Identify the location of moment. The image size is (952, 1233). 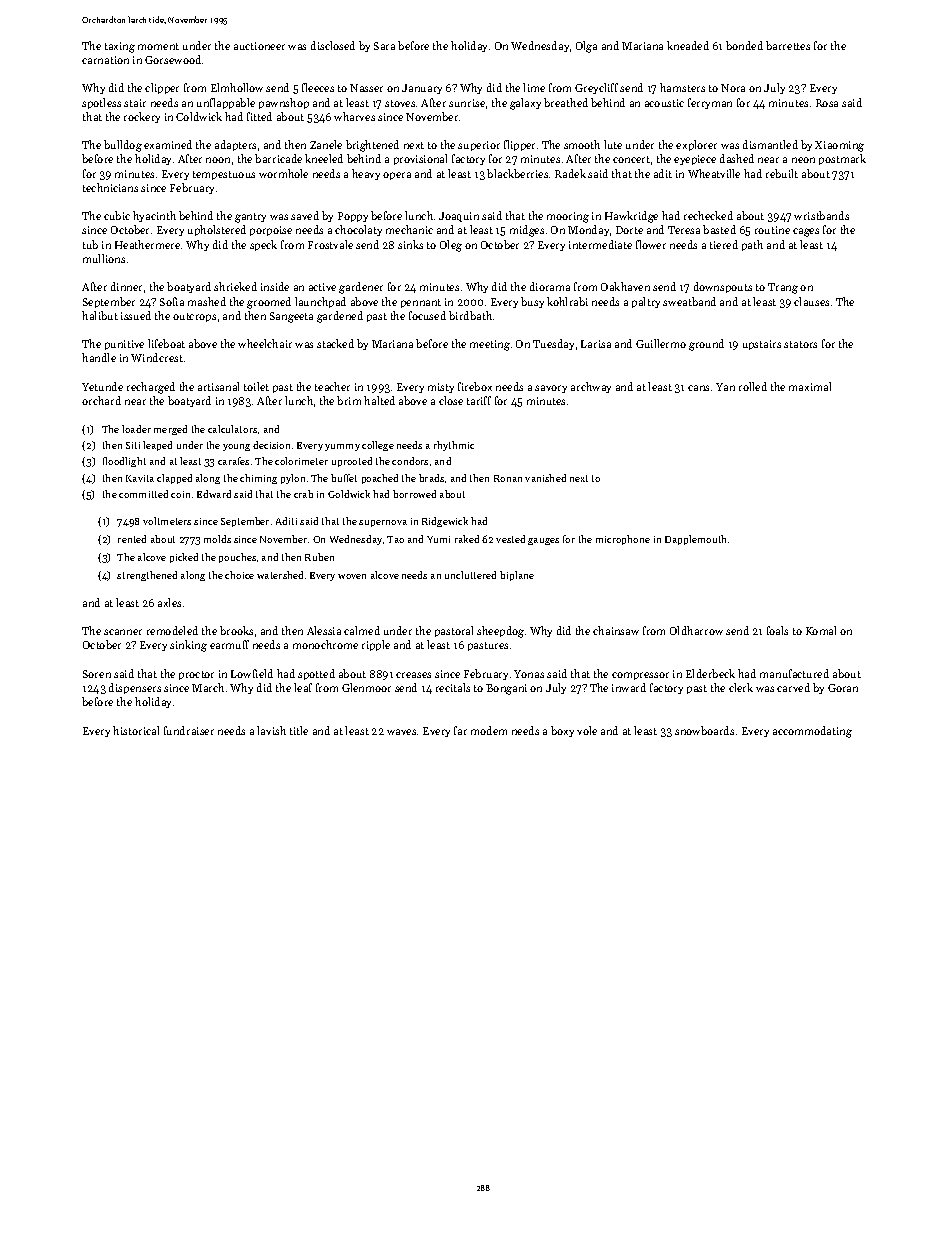
(158, 46).
